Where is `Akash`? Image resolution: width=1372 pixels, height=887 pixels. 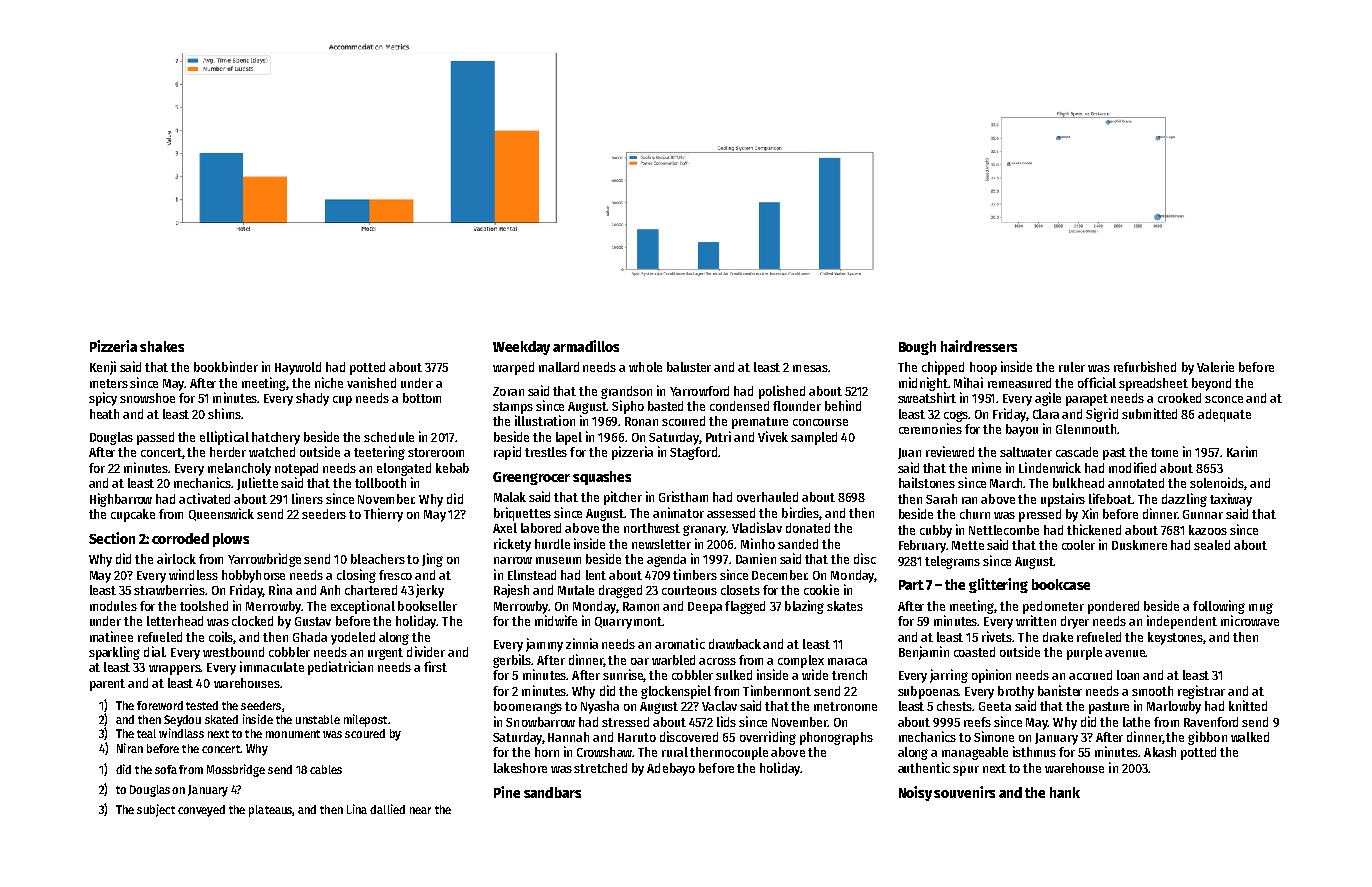
Akash is located at coordinates (1160, 752).
